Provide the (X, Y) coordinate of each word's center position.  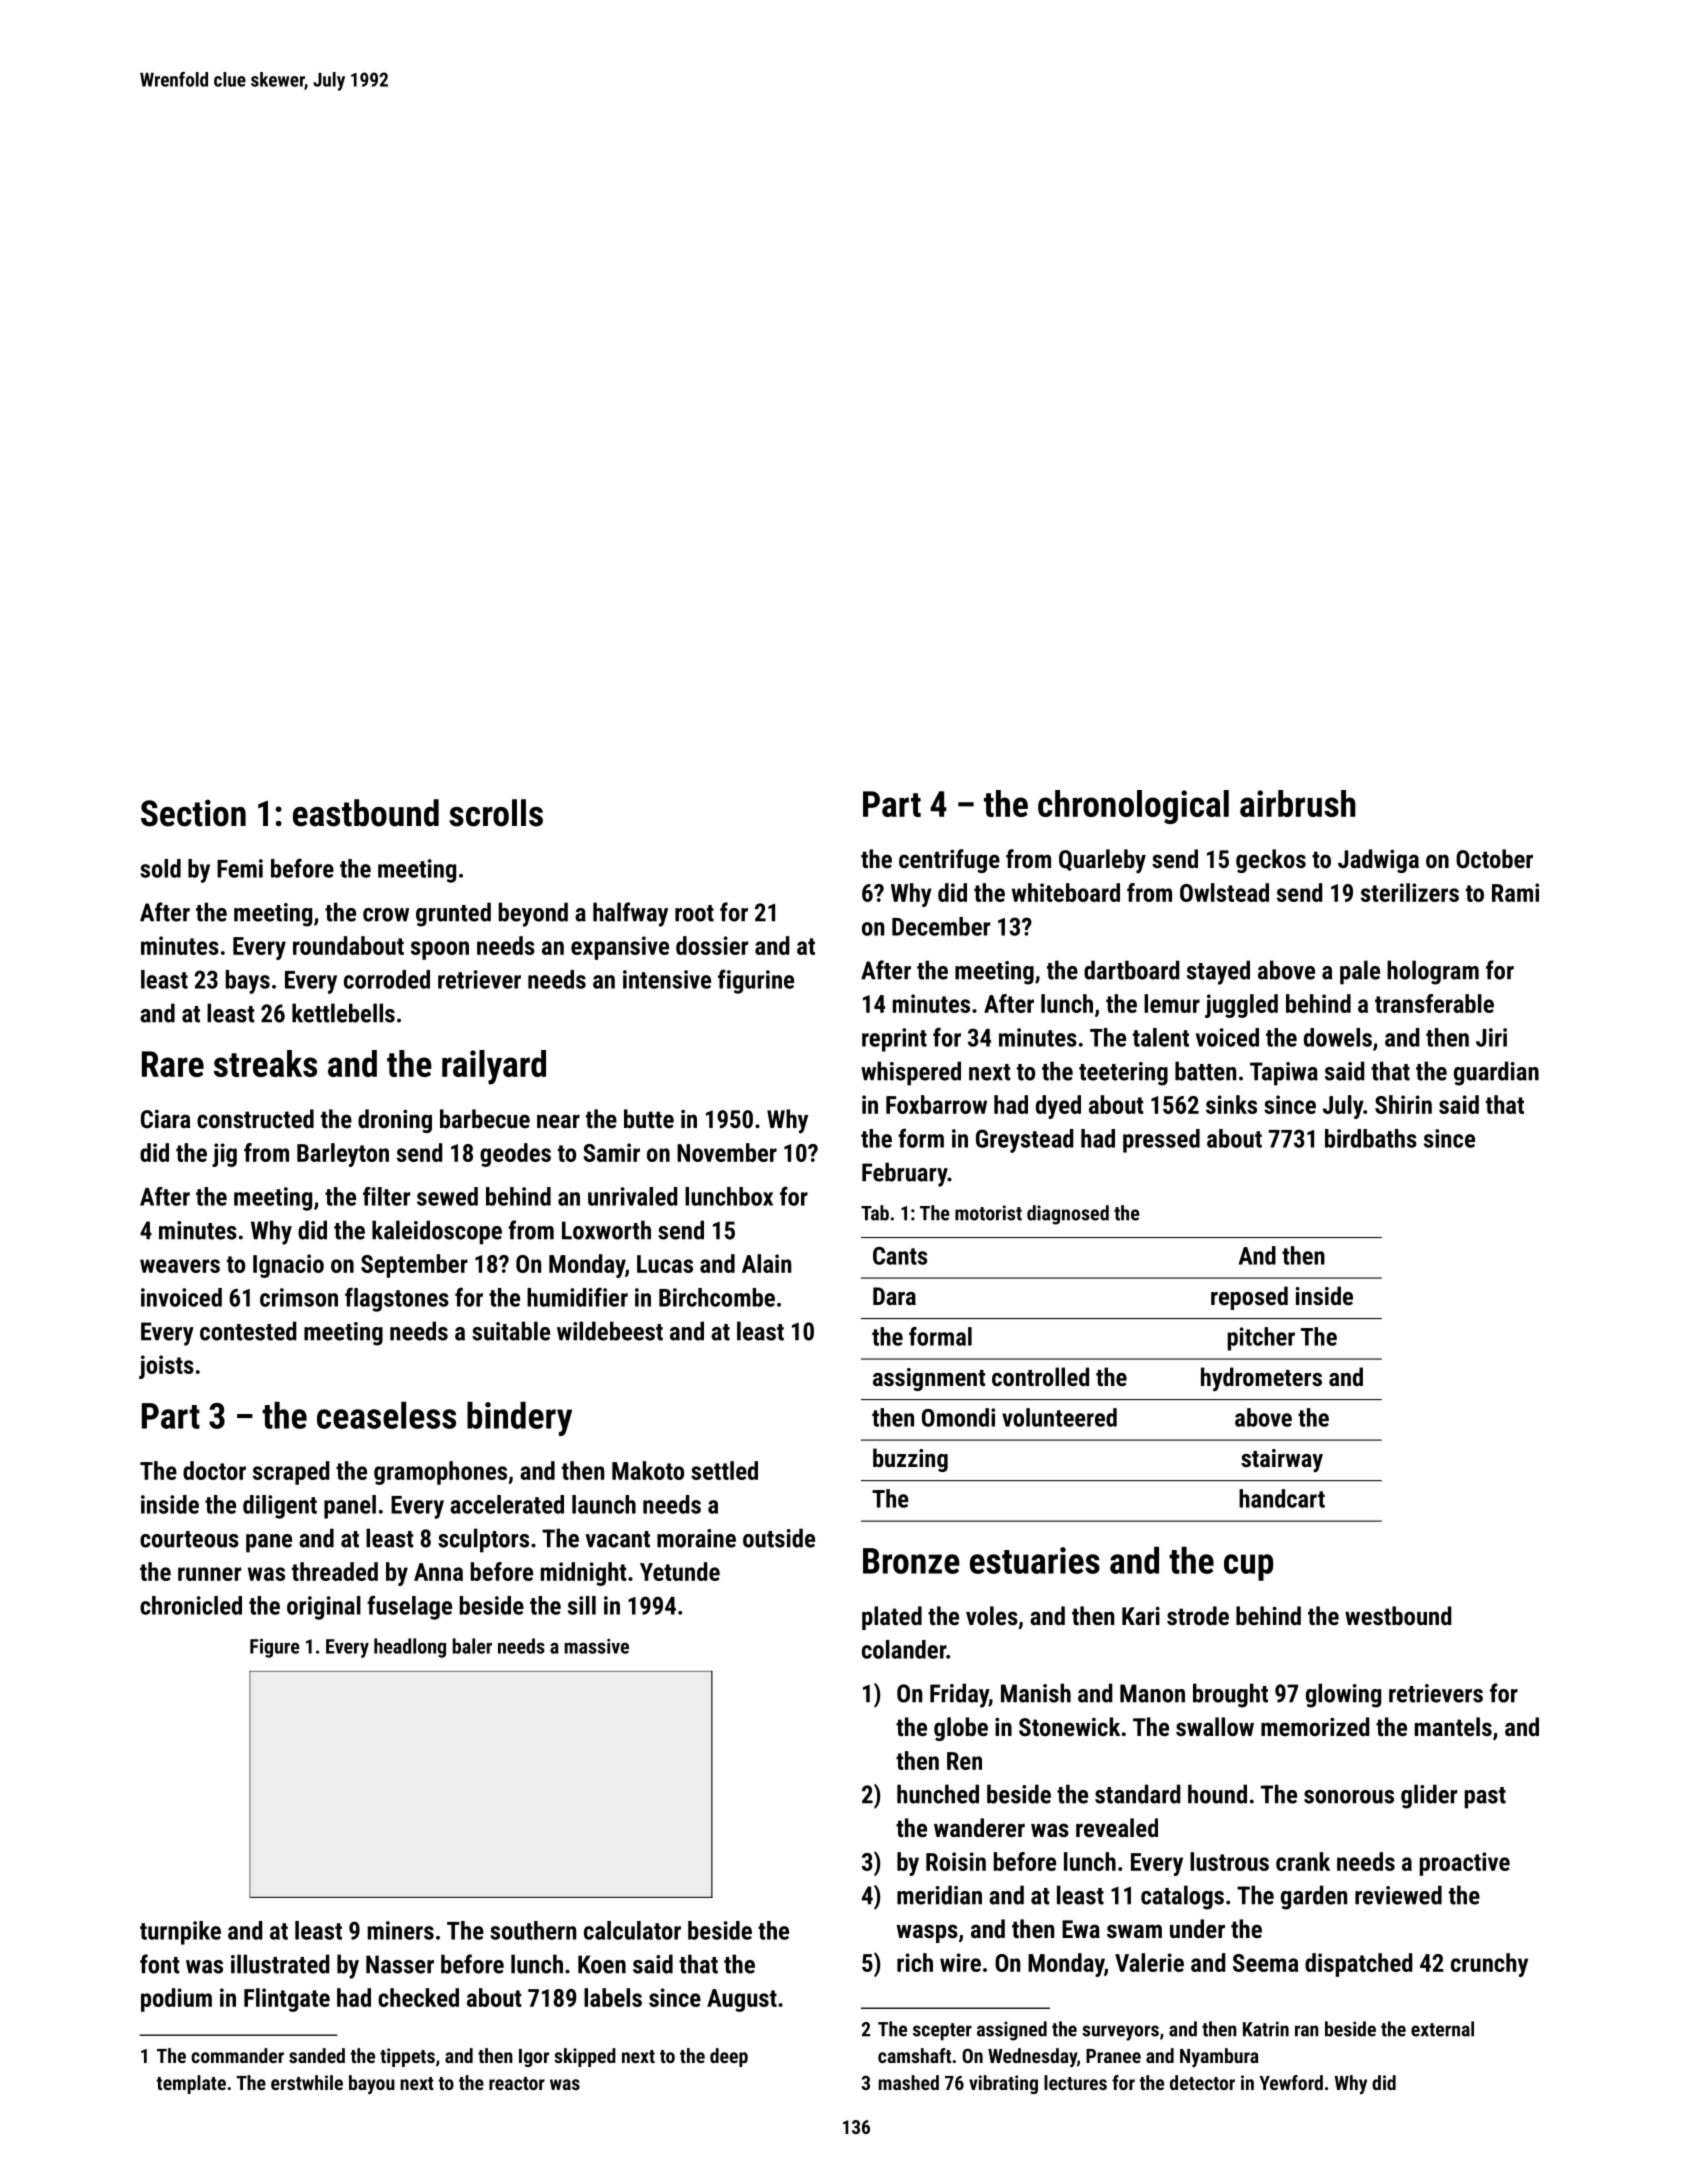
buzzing (910, 1460)
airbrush (1298, 803)
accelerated (507, 1504)
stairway (1282, 1460)
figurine (756, 981)
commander (237, 2055)
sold (160, 868)
